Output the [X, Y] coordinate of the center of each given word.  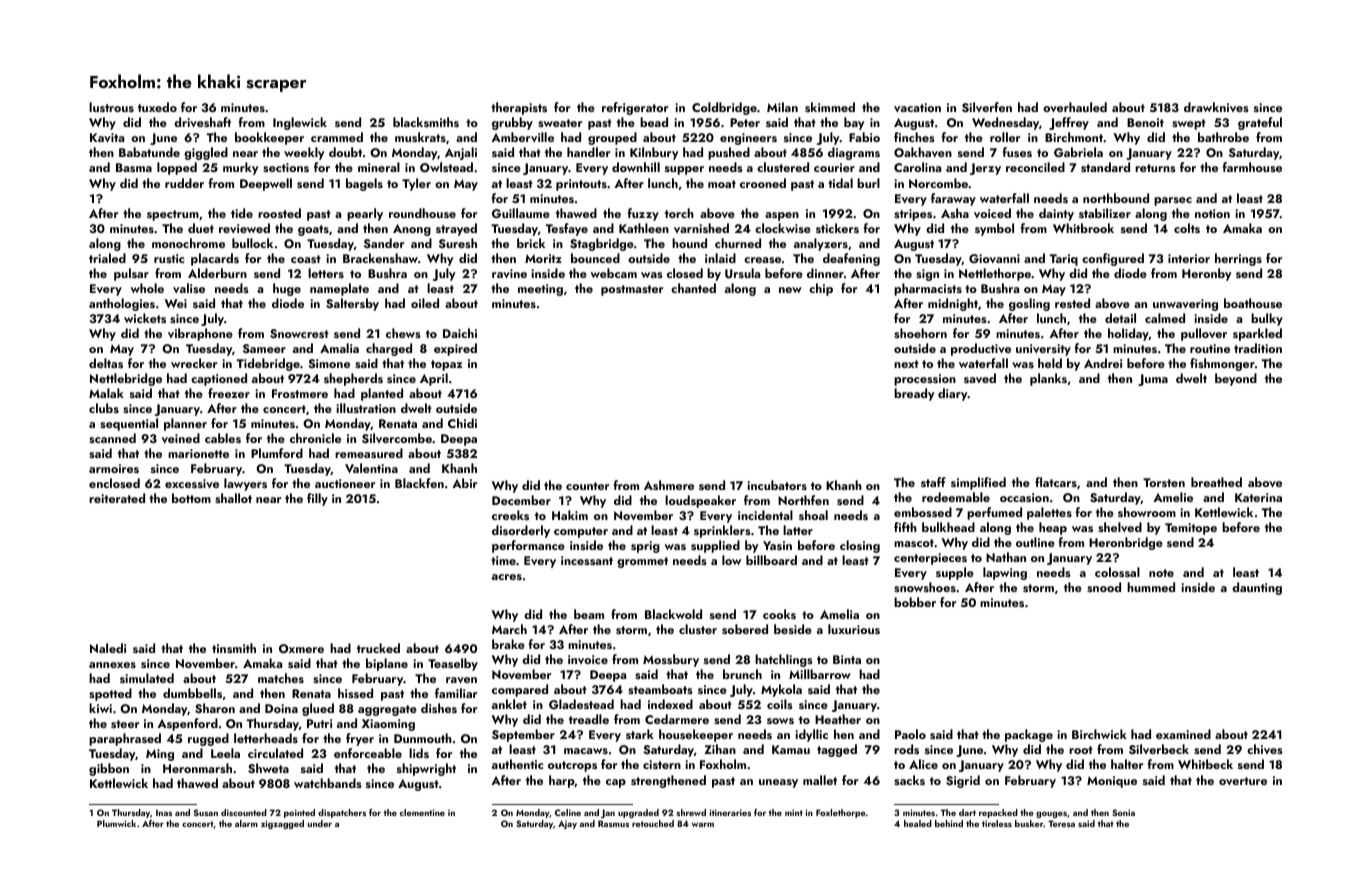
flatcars [1056, 482]
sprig [645, 547]
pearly [365, 214]
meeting [540, 290]
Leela [225, 753]
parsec [1173, 201]
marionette [198, 453]
